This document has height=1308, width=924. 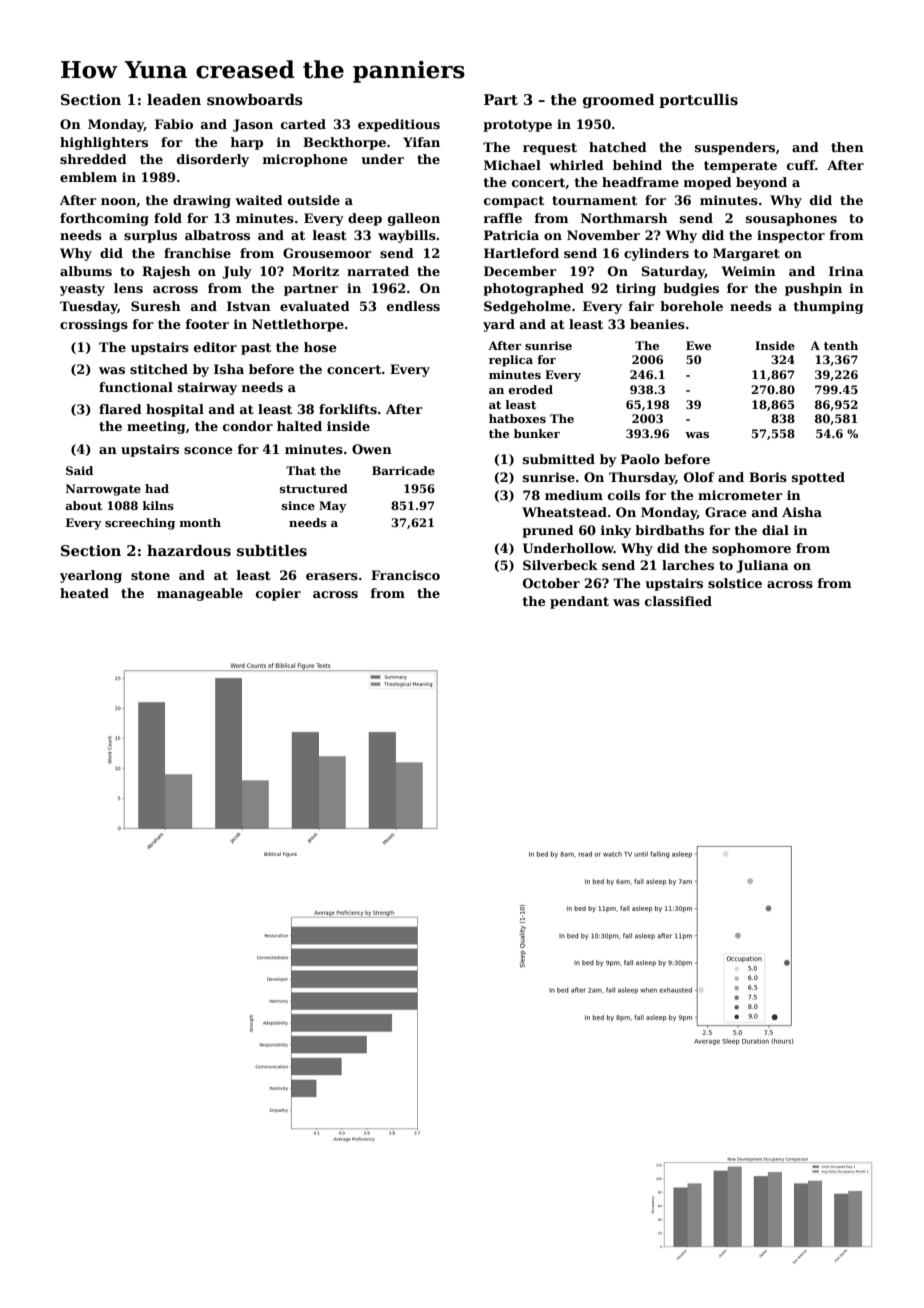 I want to click on classified, so click(x=678, y=601).
